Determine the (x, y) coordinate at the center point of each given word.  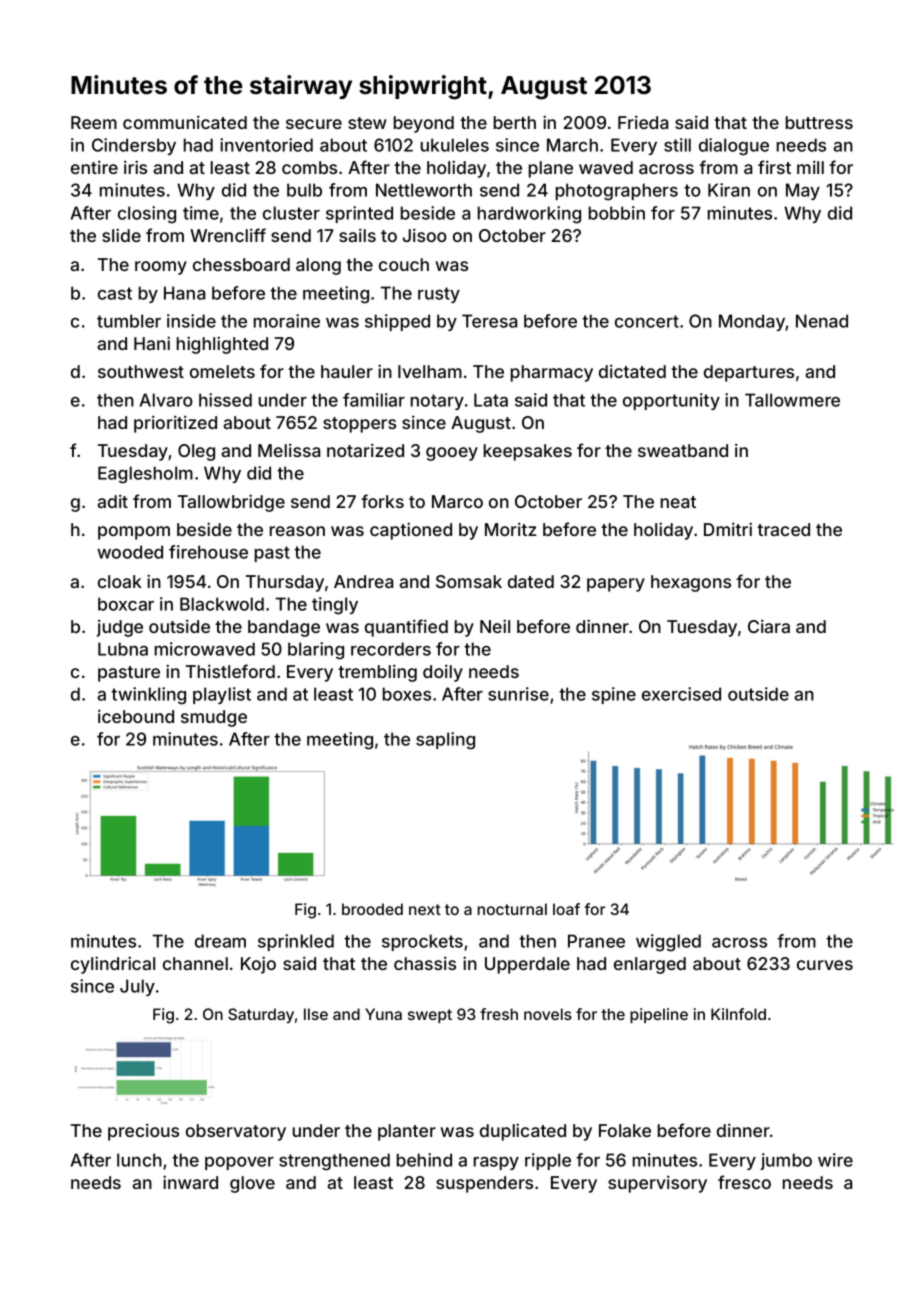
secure (314, 124)
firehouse (208, 552)
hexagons (691, 583)
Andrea (363, 581)
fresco (744, 1182)
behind (424, 1160)
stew (367, 123)
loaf (566, 909)
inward (190, 1182)
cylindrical (113, 965)
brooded (372, 909)
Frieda (643, 122)
